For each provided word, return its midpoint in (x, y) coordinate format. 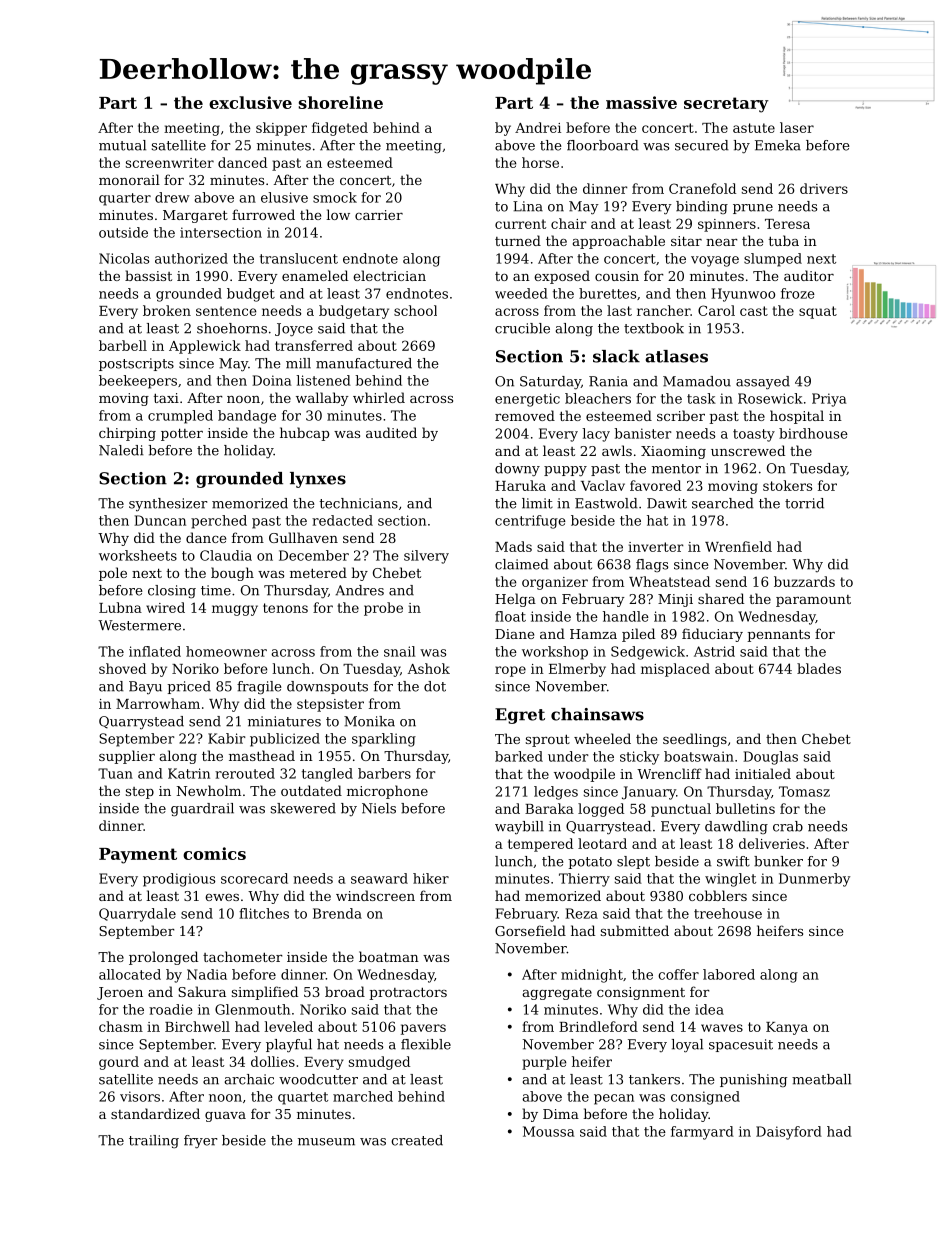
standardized (155, 1113)
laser (797, 127)
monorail (129, 179)
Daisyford (789, 1133)
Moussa (548, 1131)
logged (601, 810)
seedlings (695, 740)
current (520, 224)
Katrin (189, 773)
